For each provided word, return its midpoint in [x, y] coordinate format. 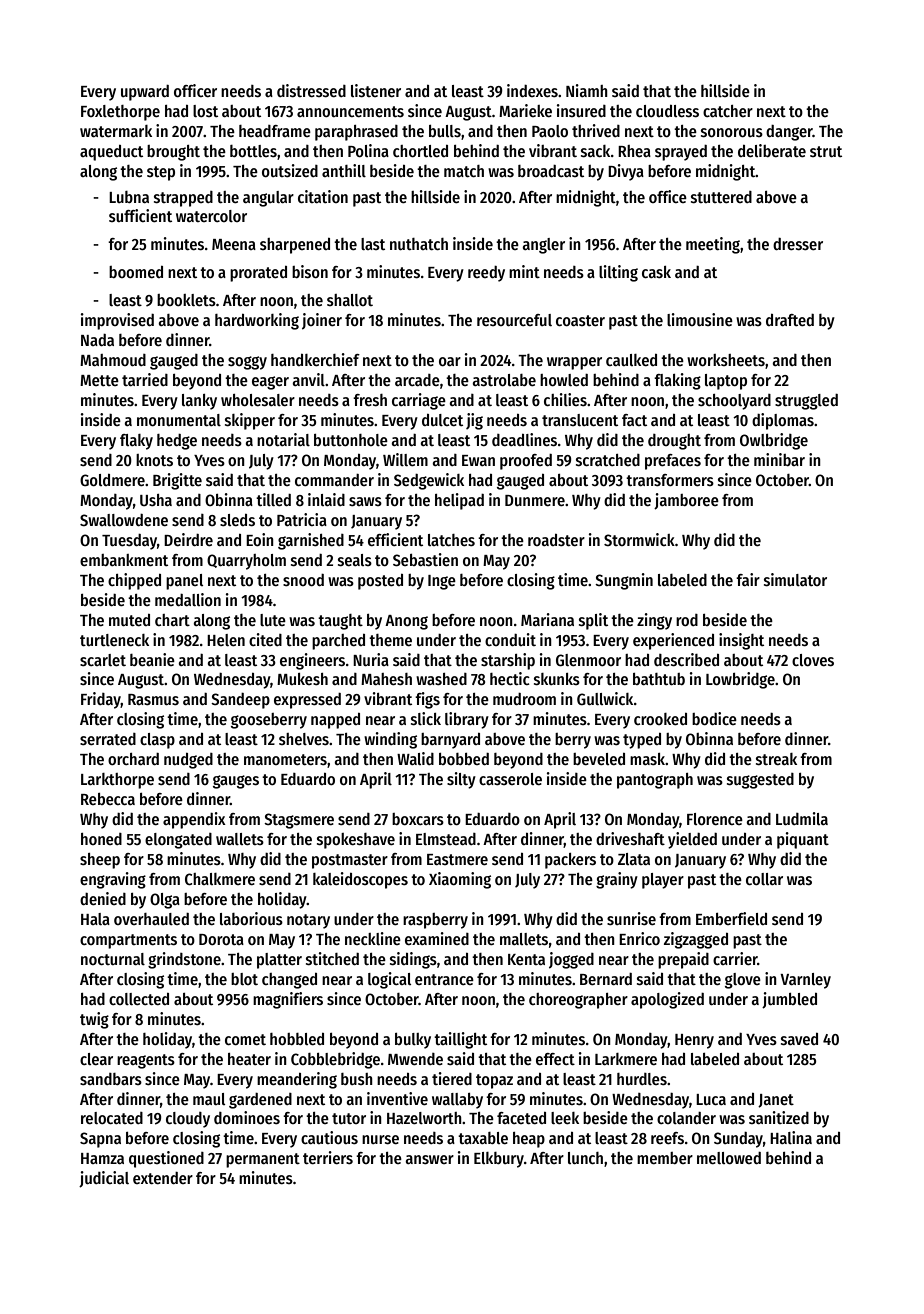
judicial [104, 1179]
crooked [660, 719]
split [593, 621]
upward [145, 93]
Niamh [587, 90]
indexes [532, 91]
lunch [585, 1158]
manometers [285, 760]
